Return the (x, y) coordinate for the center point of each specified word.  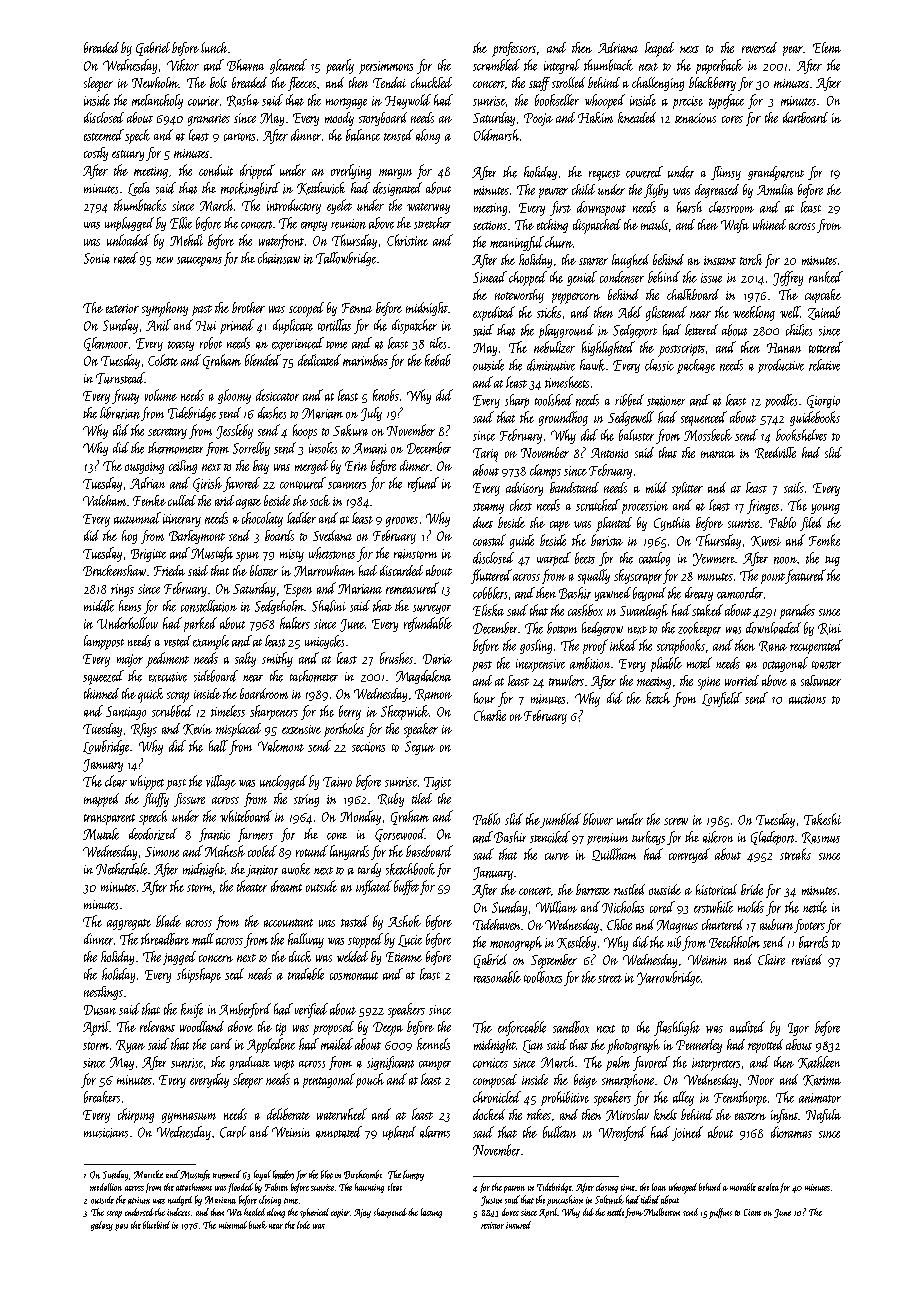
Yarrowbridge (669, 978)
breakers (102, 1097)
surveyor (432, 609)
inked (623, 645)
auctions (807, 699)
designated (397, 189)
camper (435, 1065)
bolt (218, 82)
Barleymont (197, 537)
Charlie (490, 715)
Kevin (197, 729)
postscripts (681, 350)
